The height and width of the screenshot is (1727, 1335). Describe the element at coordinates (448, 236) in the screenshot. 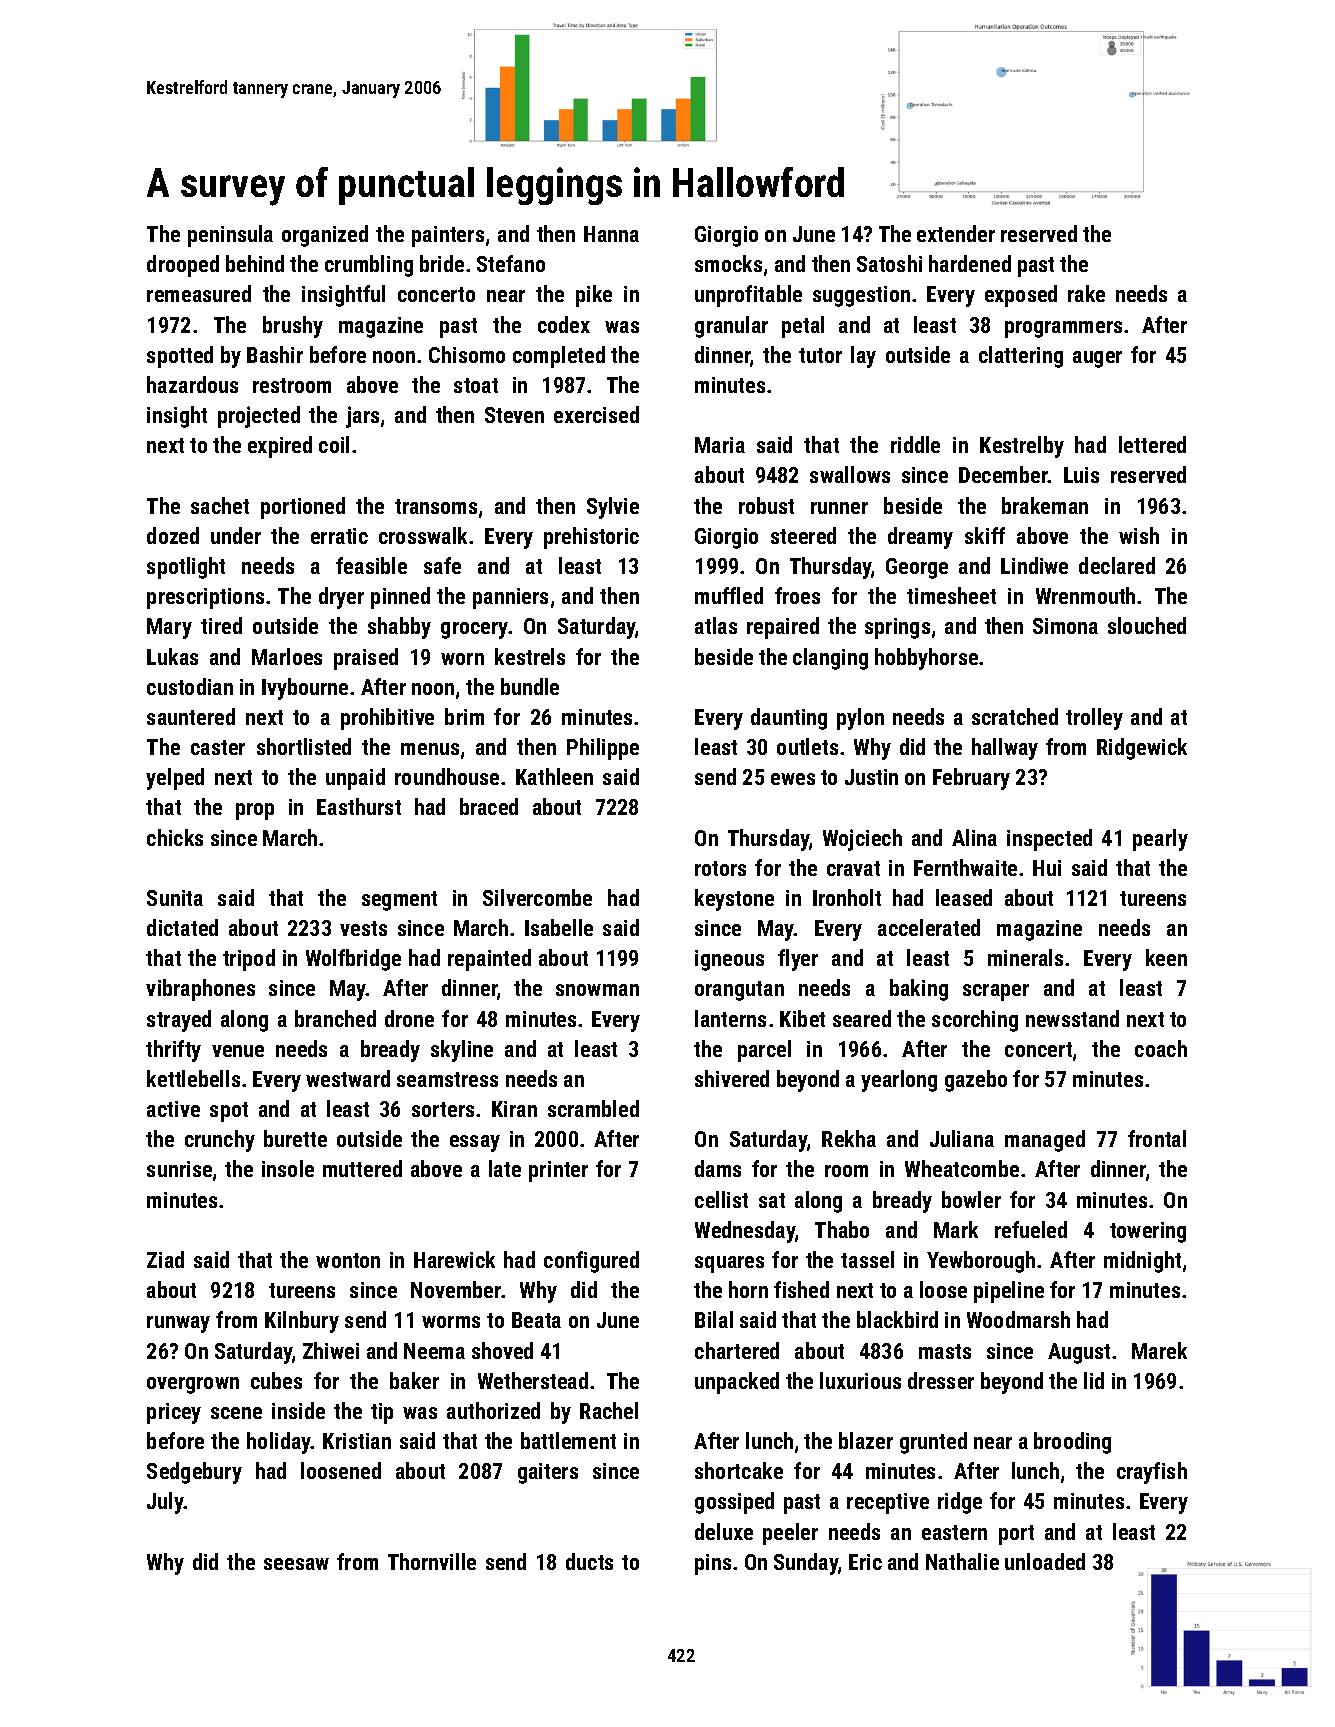

I see `painters` at that location.
